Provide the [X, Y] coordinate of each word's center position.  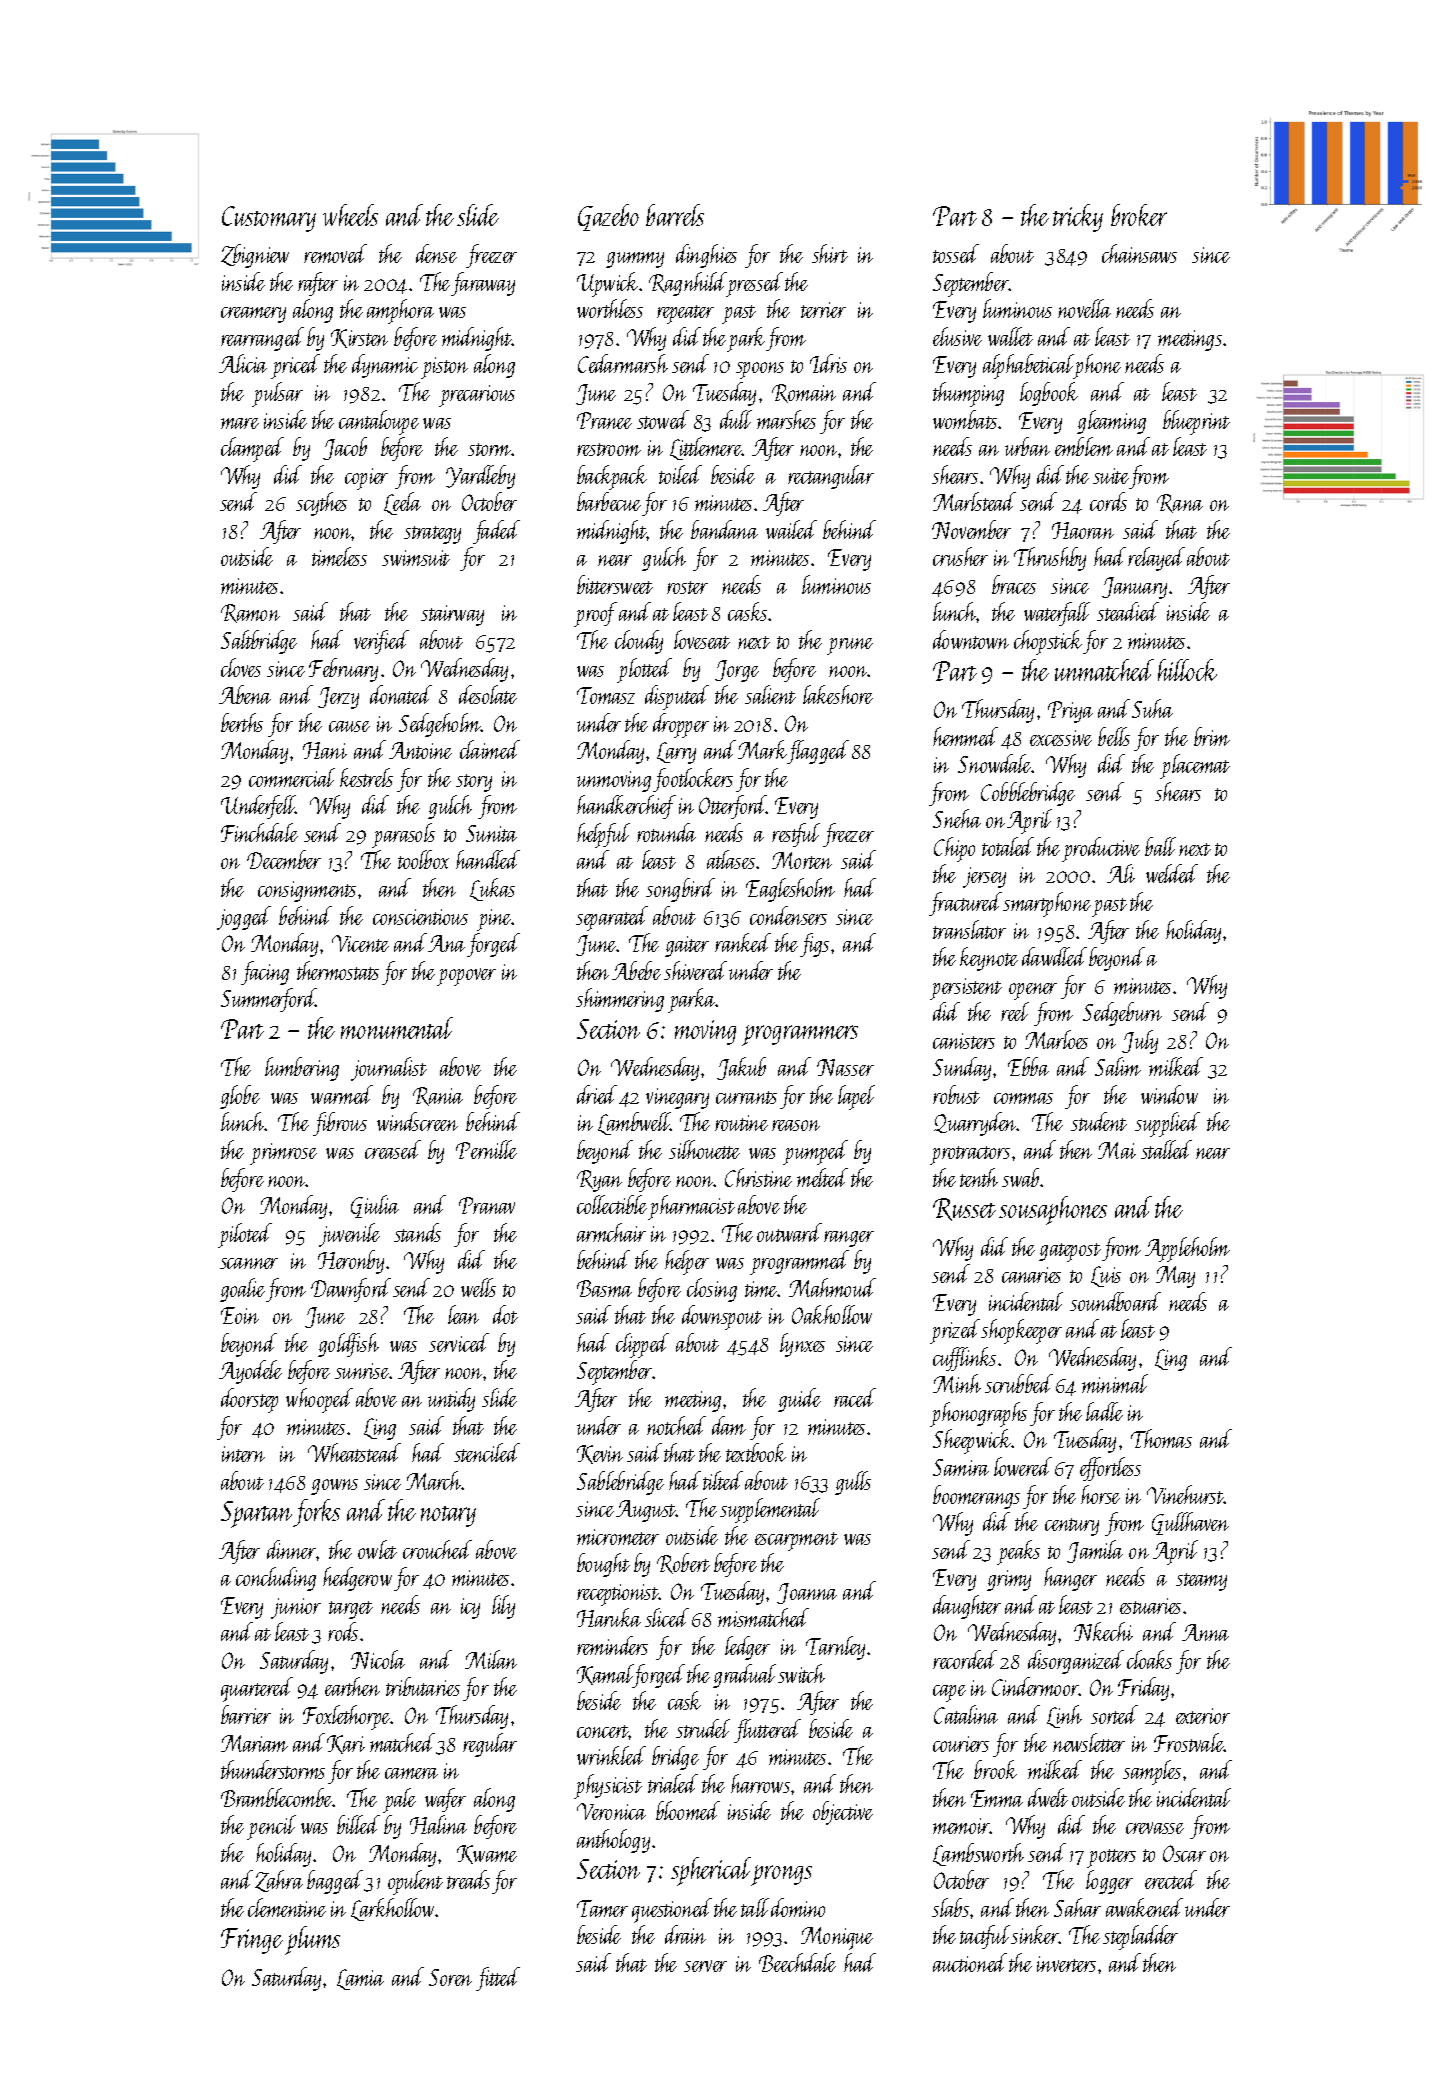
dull [736, 419]
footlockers [693, 780]
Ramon [250, 613]
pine [494, 920]
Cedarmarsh [623, 363]
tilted [723, 1480]
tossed [956, 253]
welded [1172, 873]
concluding [276, 1579]
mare [240, 423]
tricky [1078, 218]
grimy [1009, 1580]
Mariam [254, 1743]
